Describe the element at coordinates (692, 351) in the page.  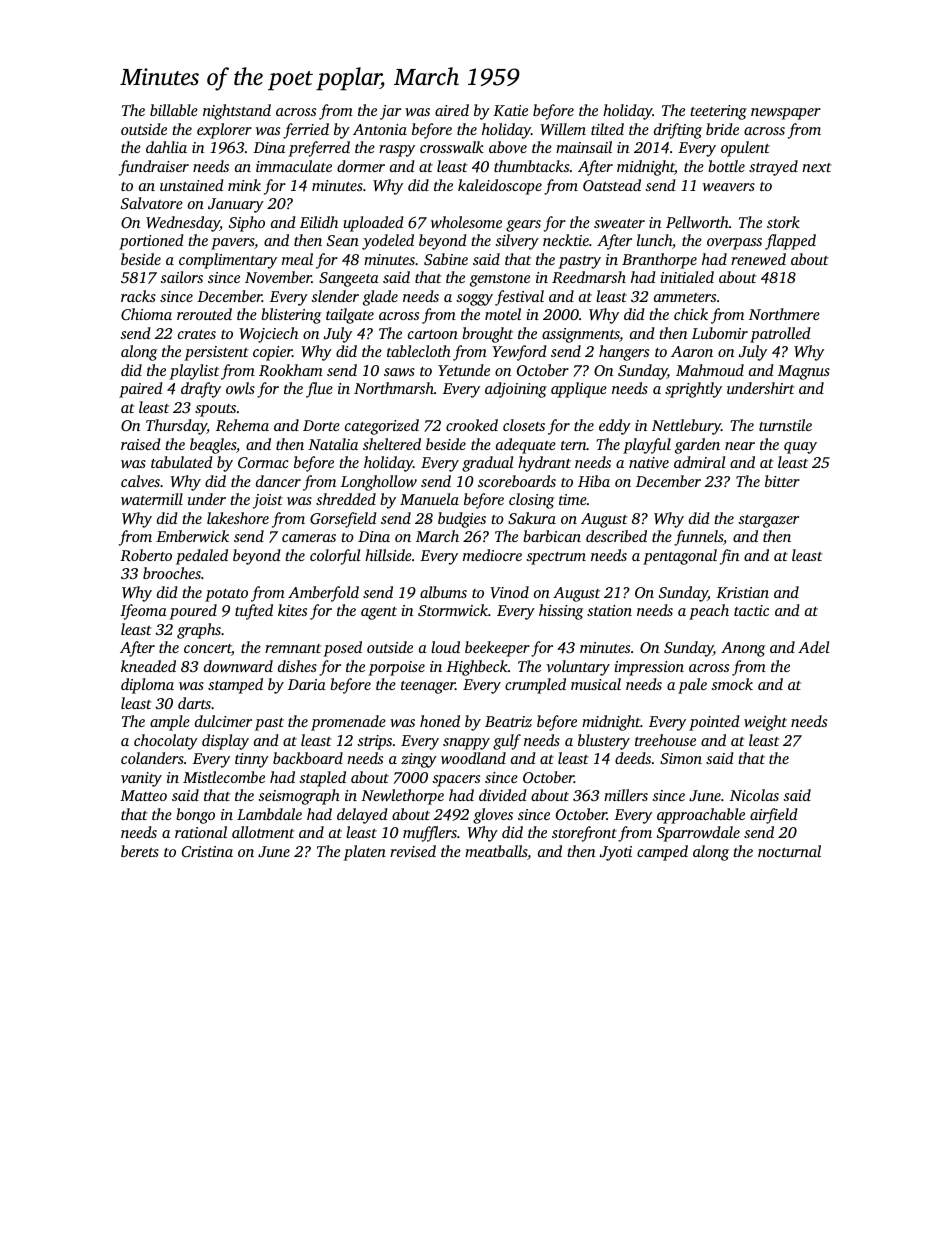
I see `Aaron` at that location.
